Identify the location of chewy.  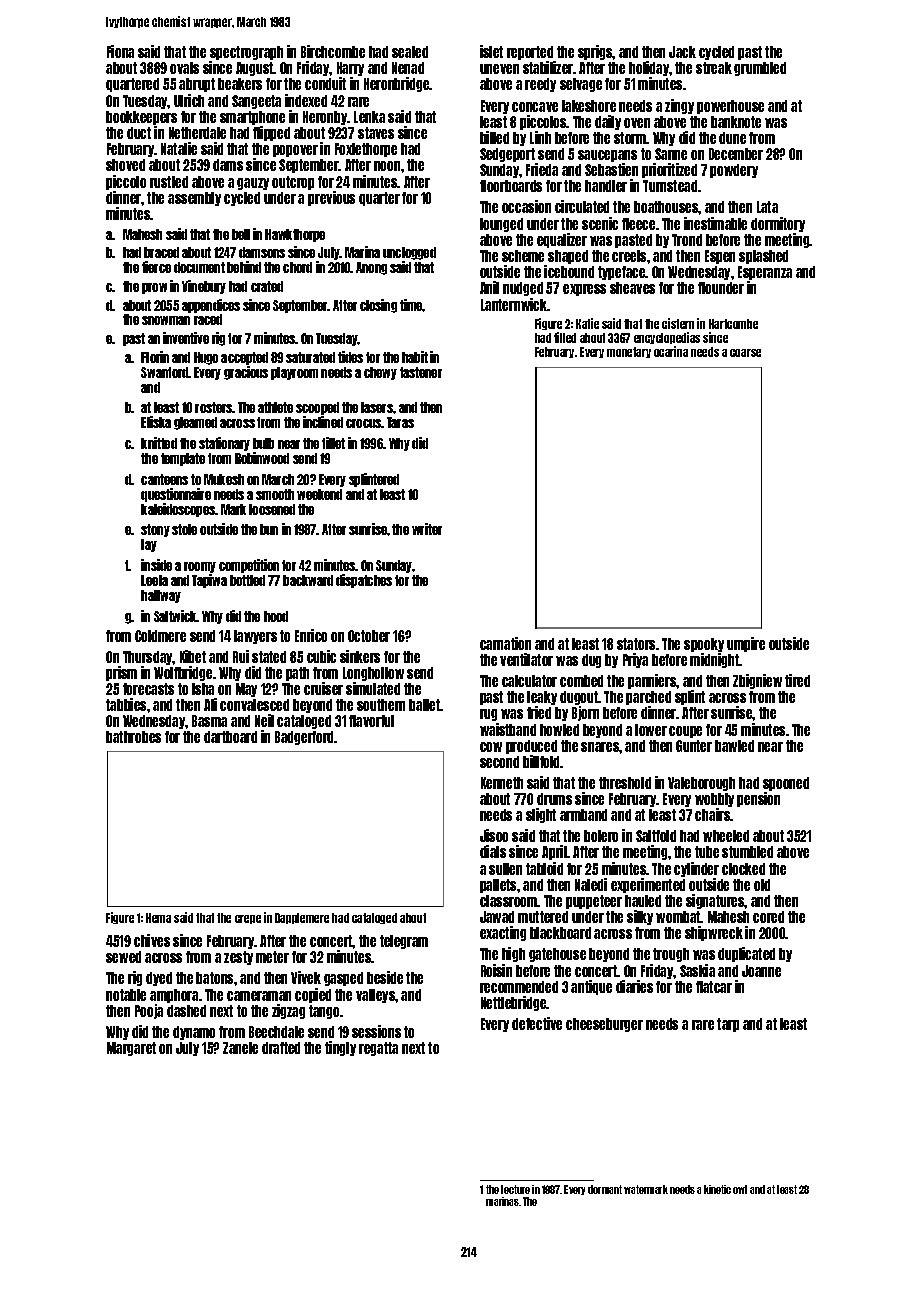
(380, 373).
